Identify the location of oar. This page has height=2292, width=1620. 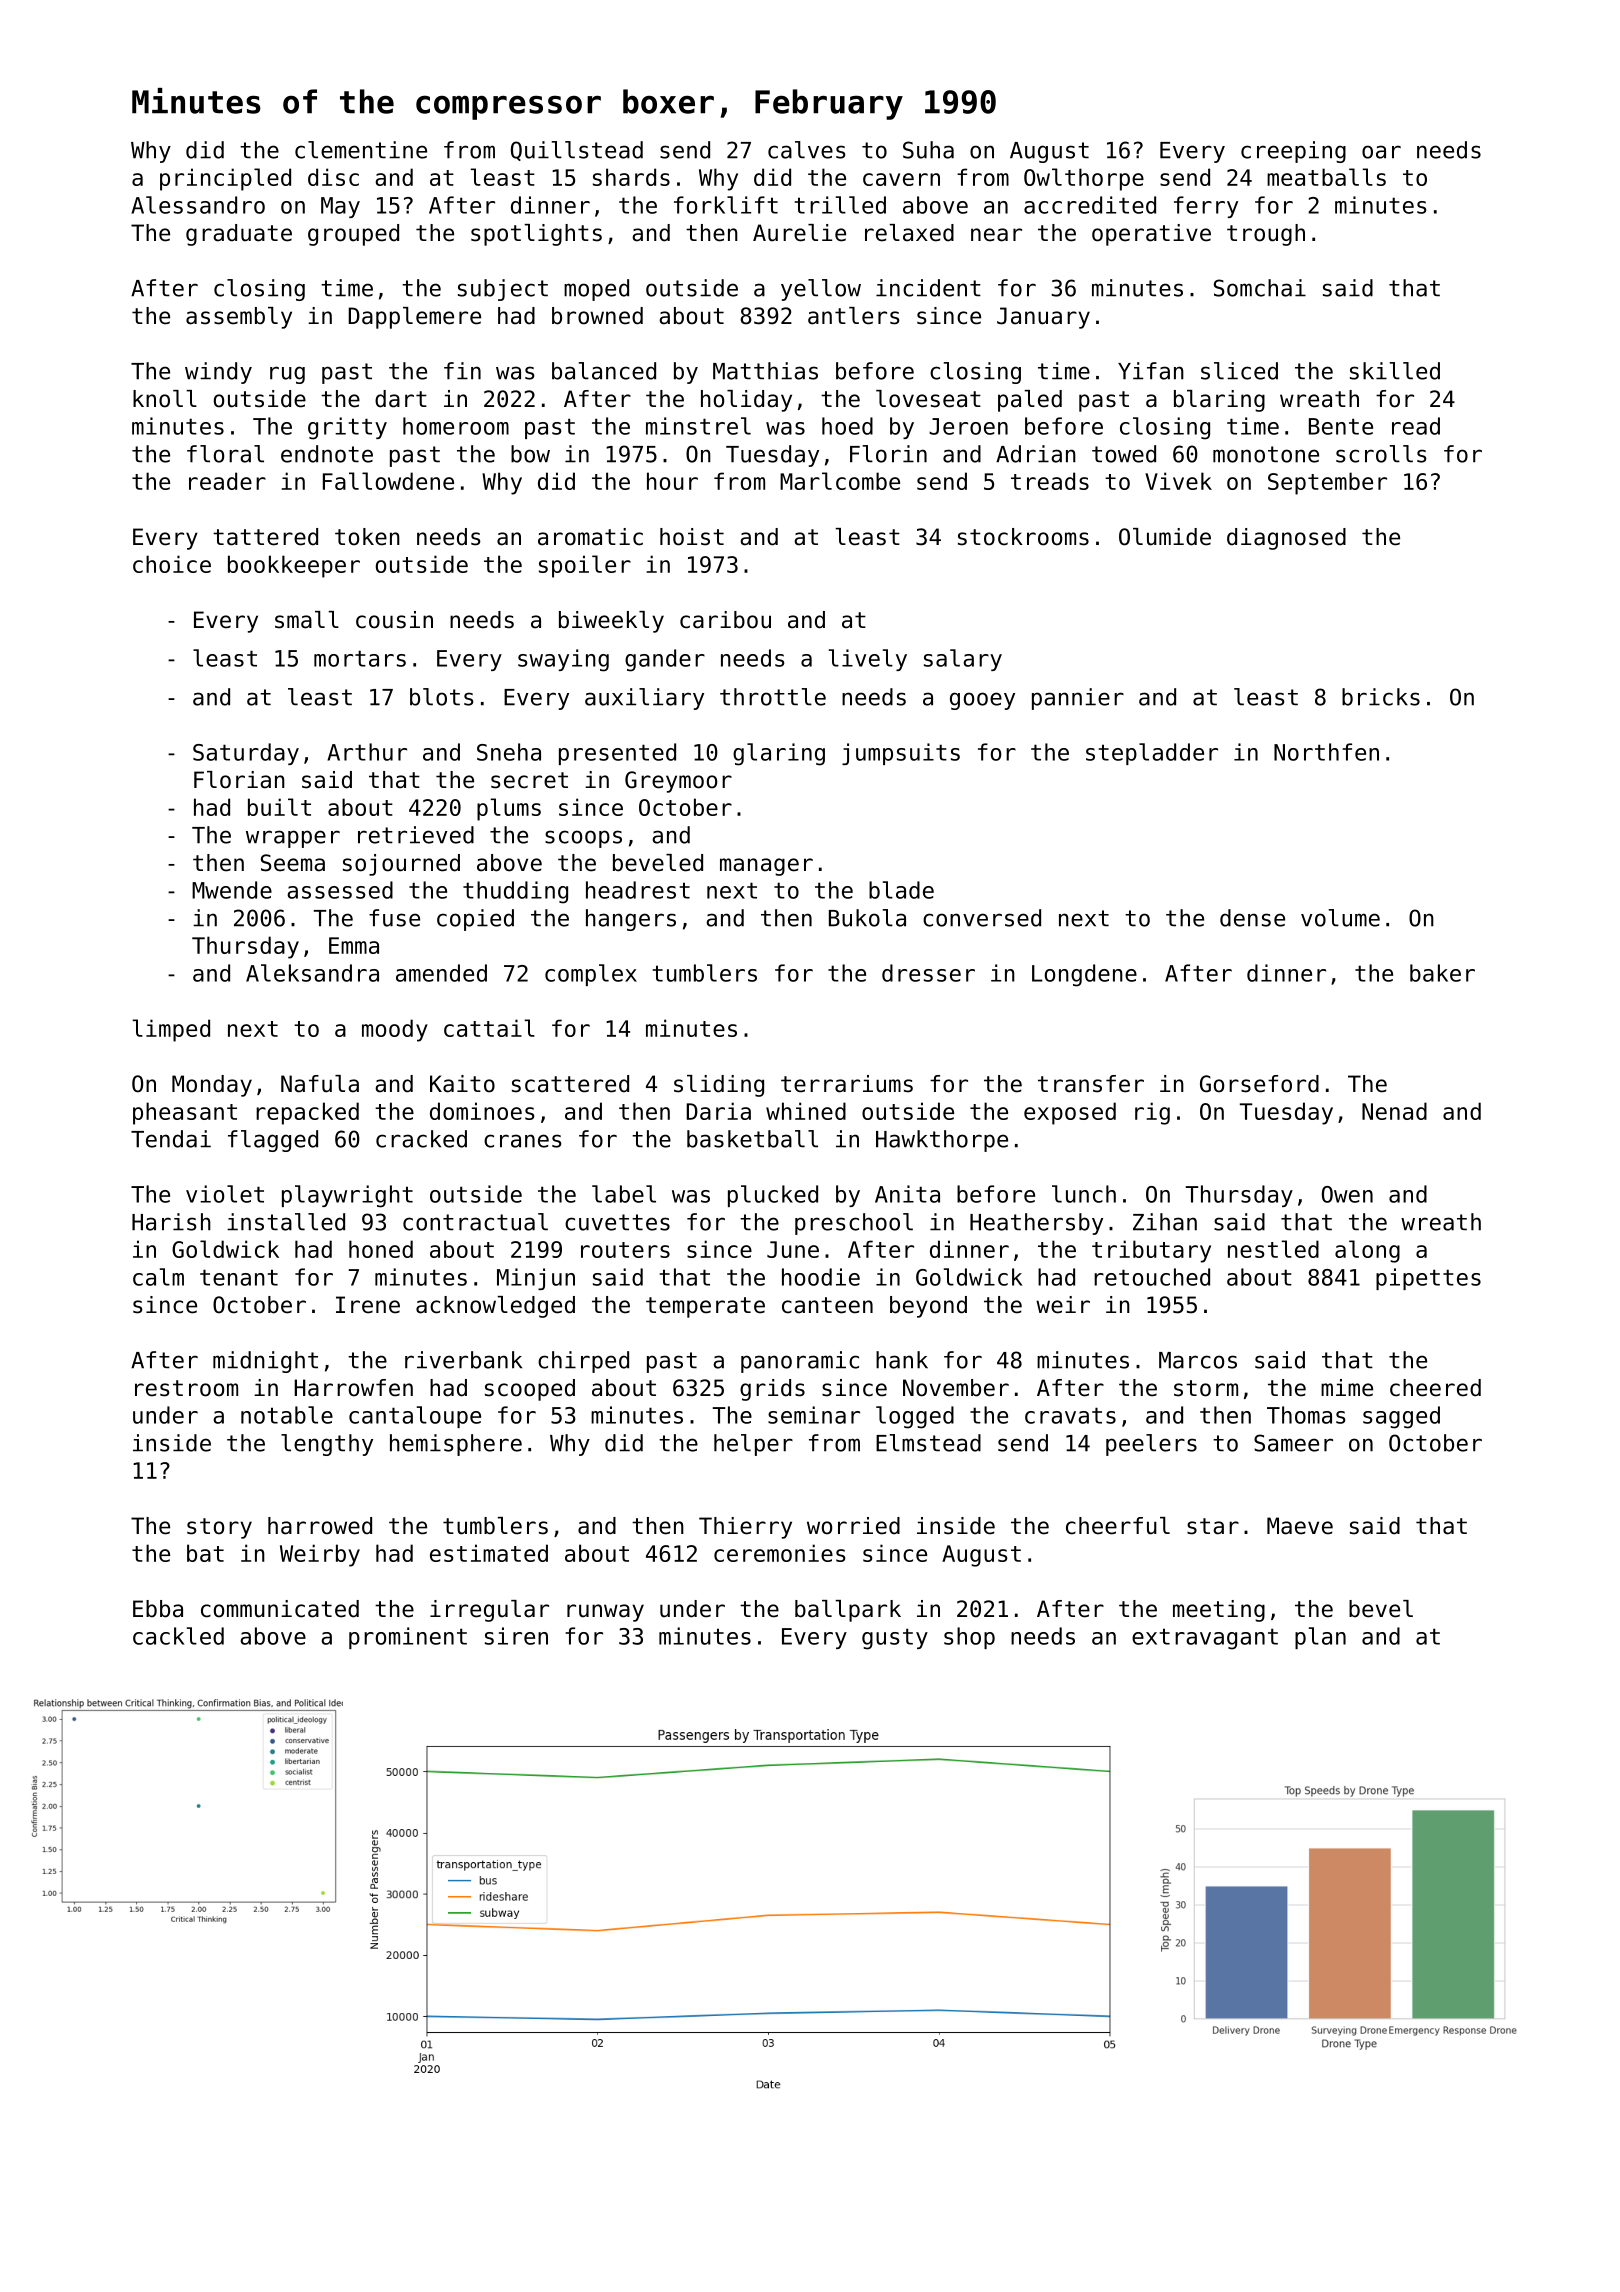
(1381, 152).
